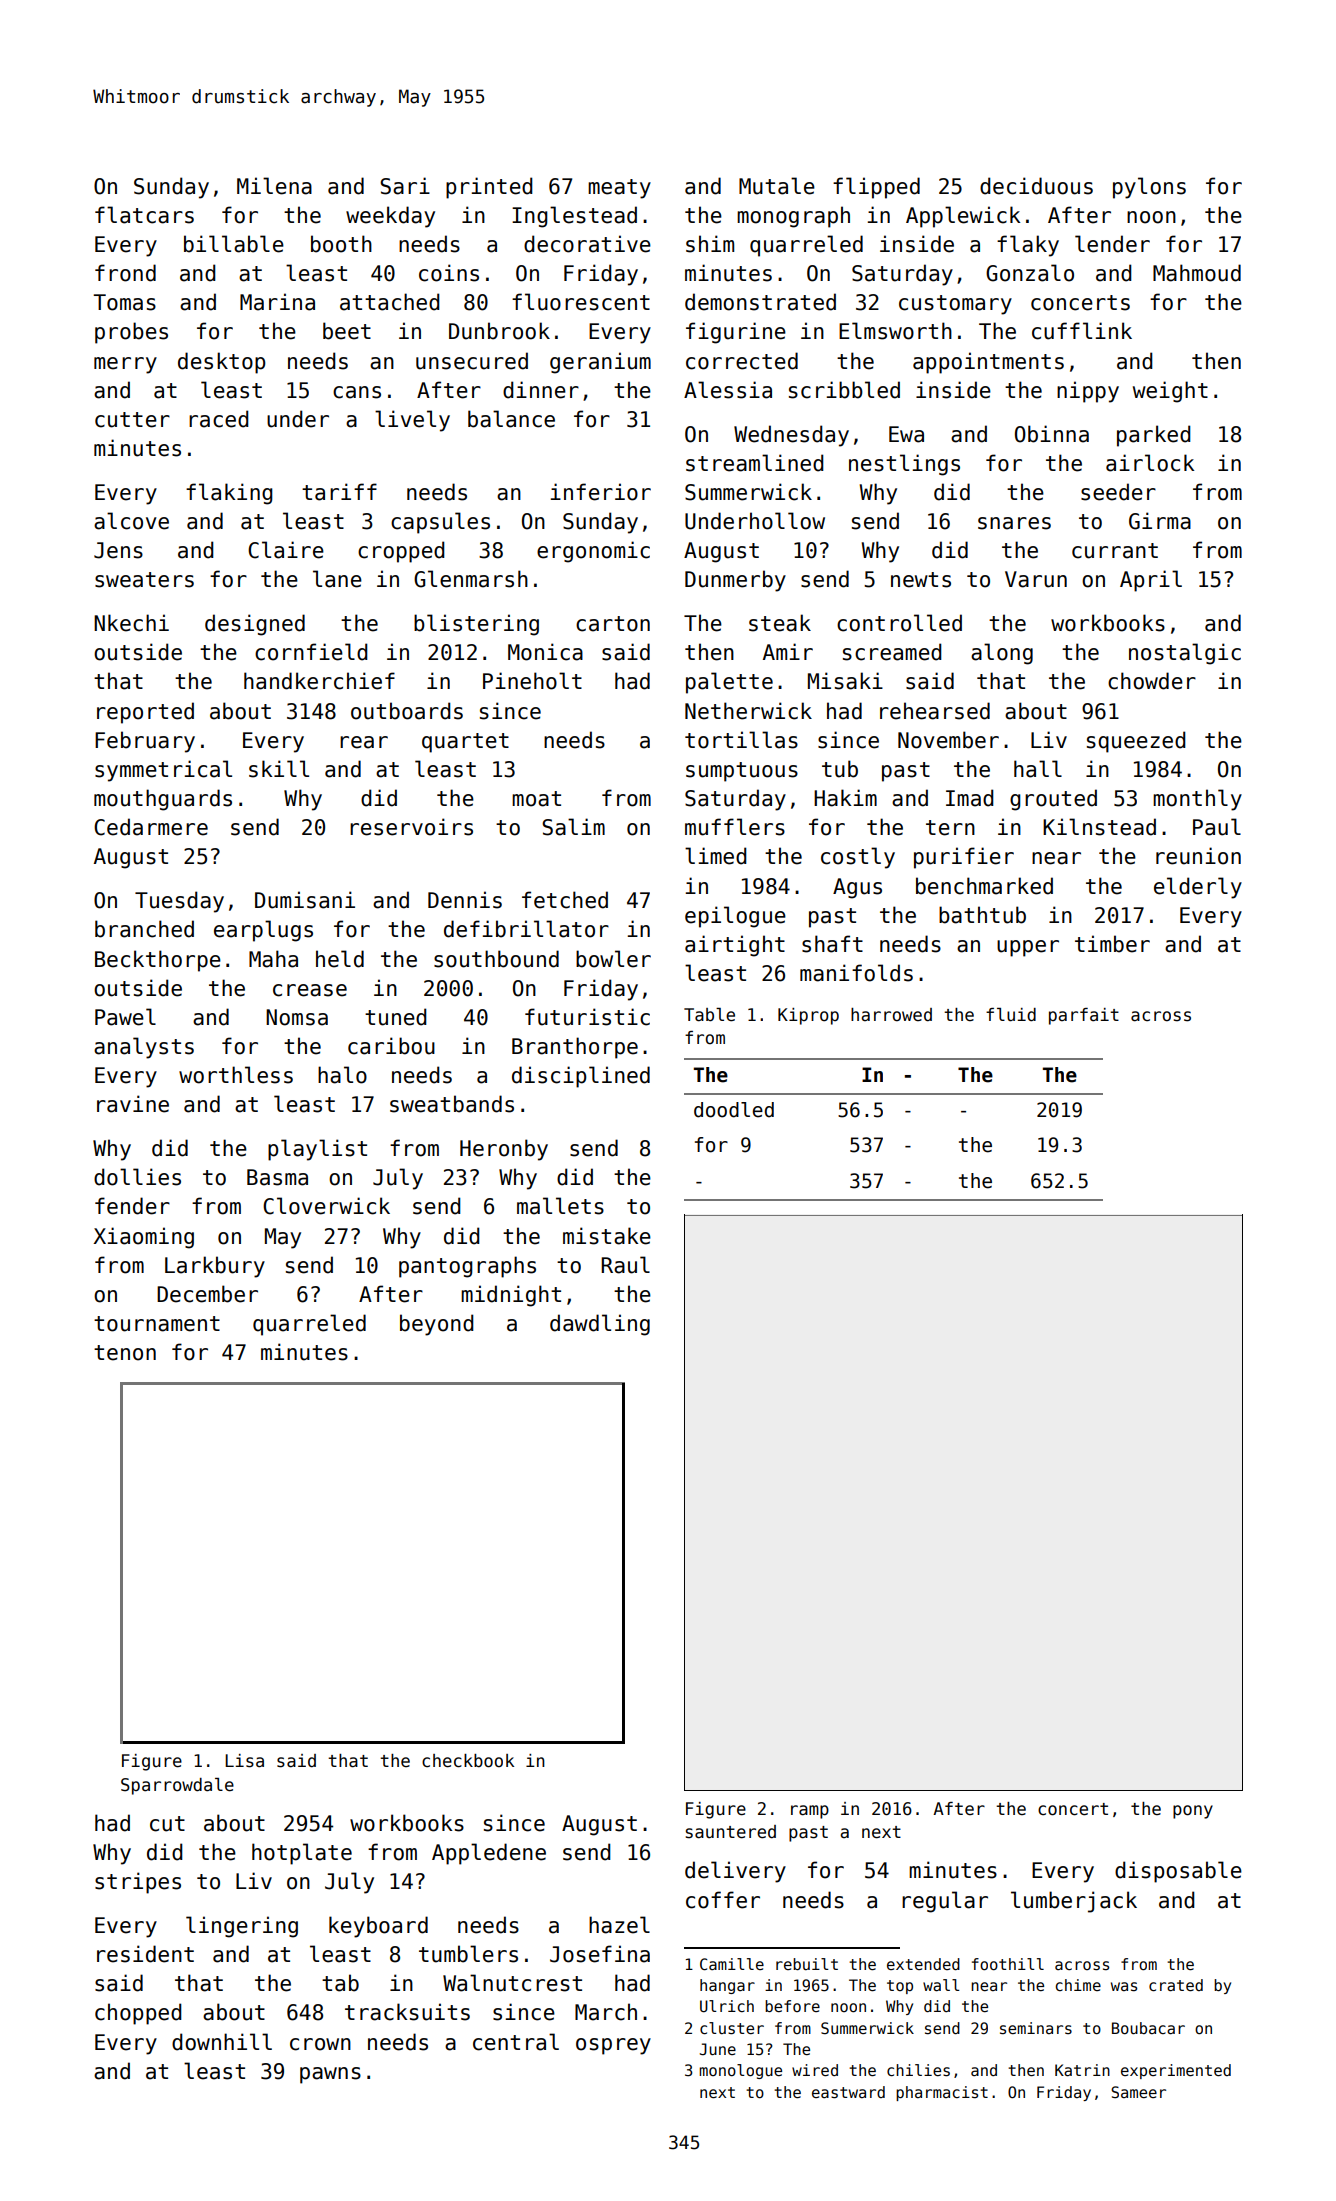 Image resolution: width=1336 pixels, height=2201 pixels. What do you see at coordinates (1160, 521) in the screenshot?
I see `Girma` at bounding box center [1160, 521].
